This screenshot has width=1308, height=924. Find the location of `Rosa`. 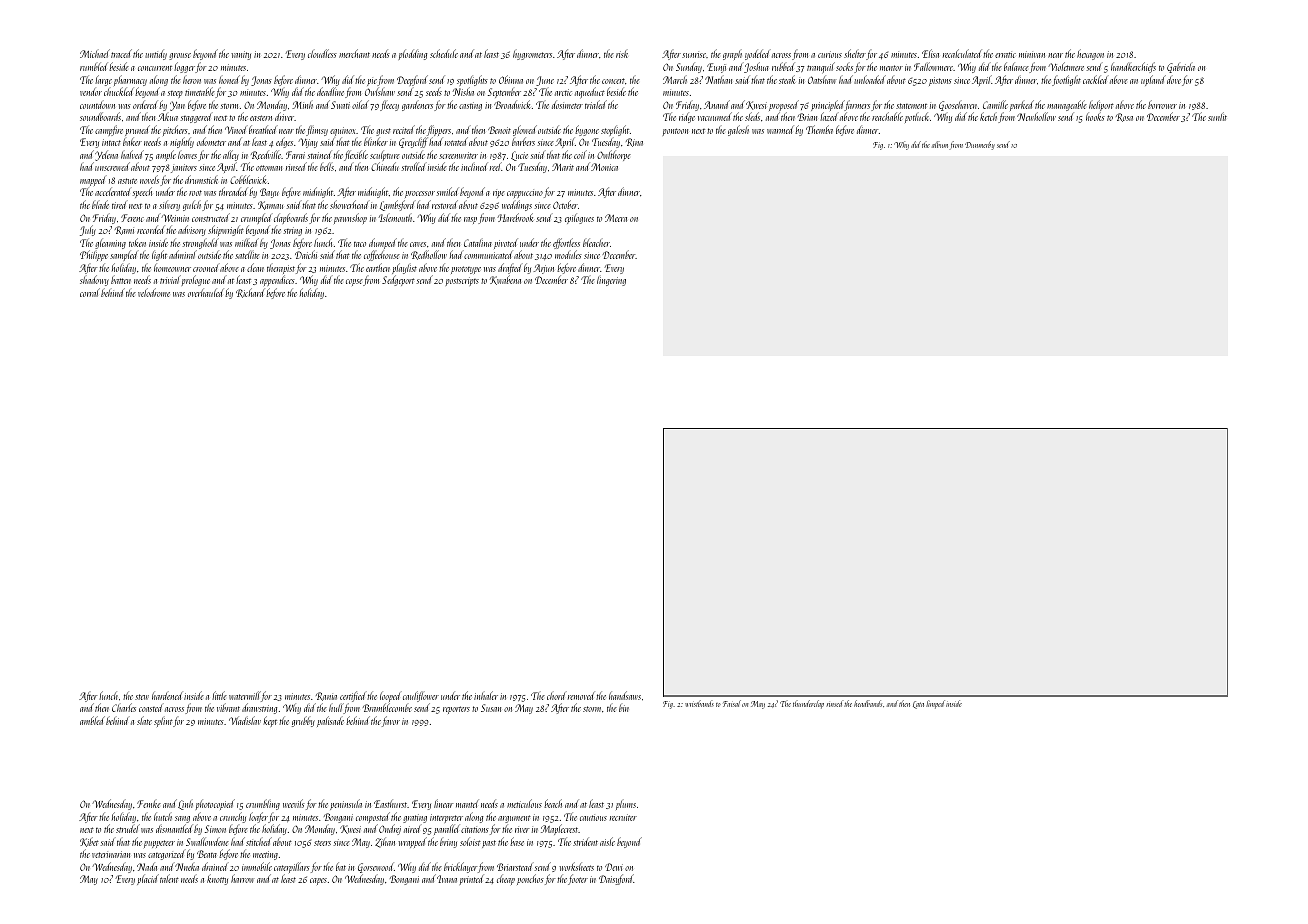

Rosa is located at coordinates (1124, 117).
